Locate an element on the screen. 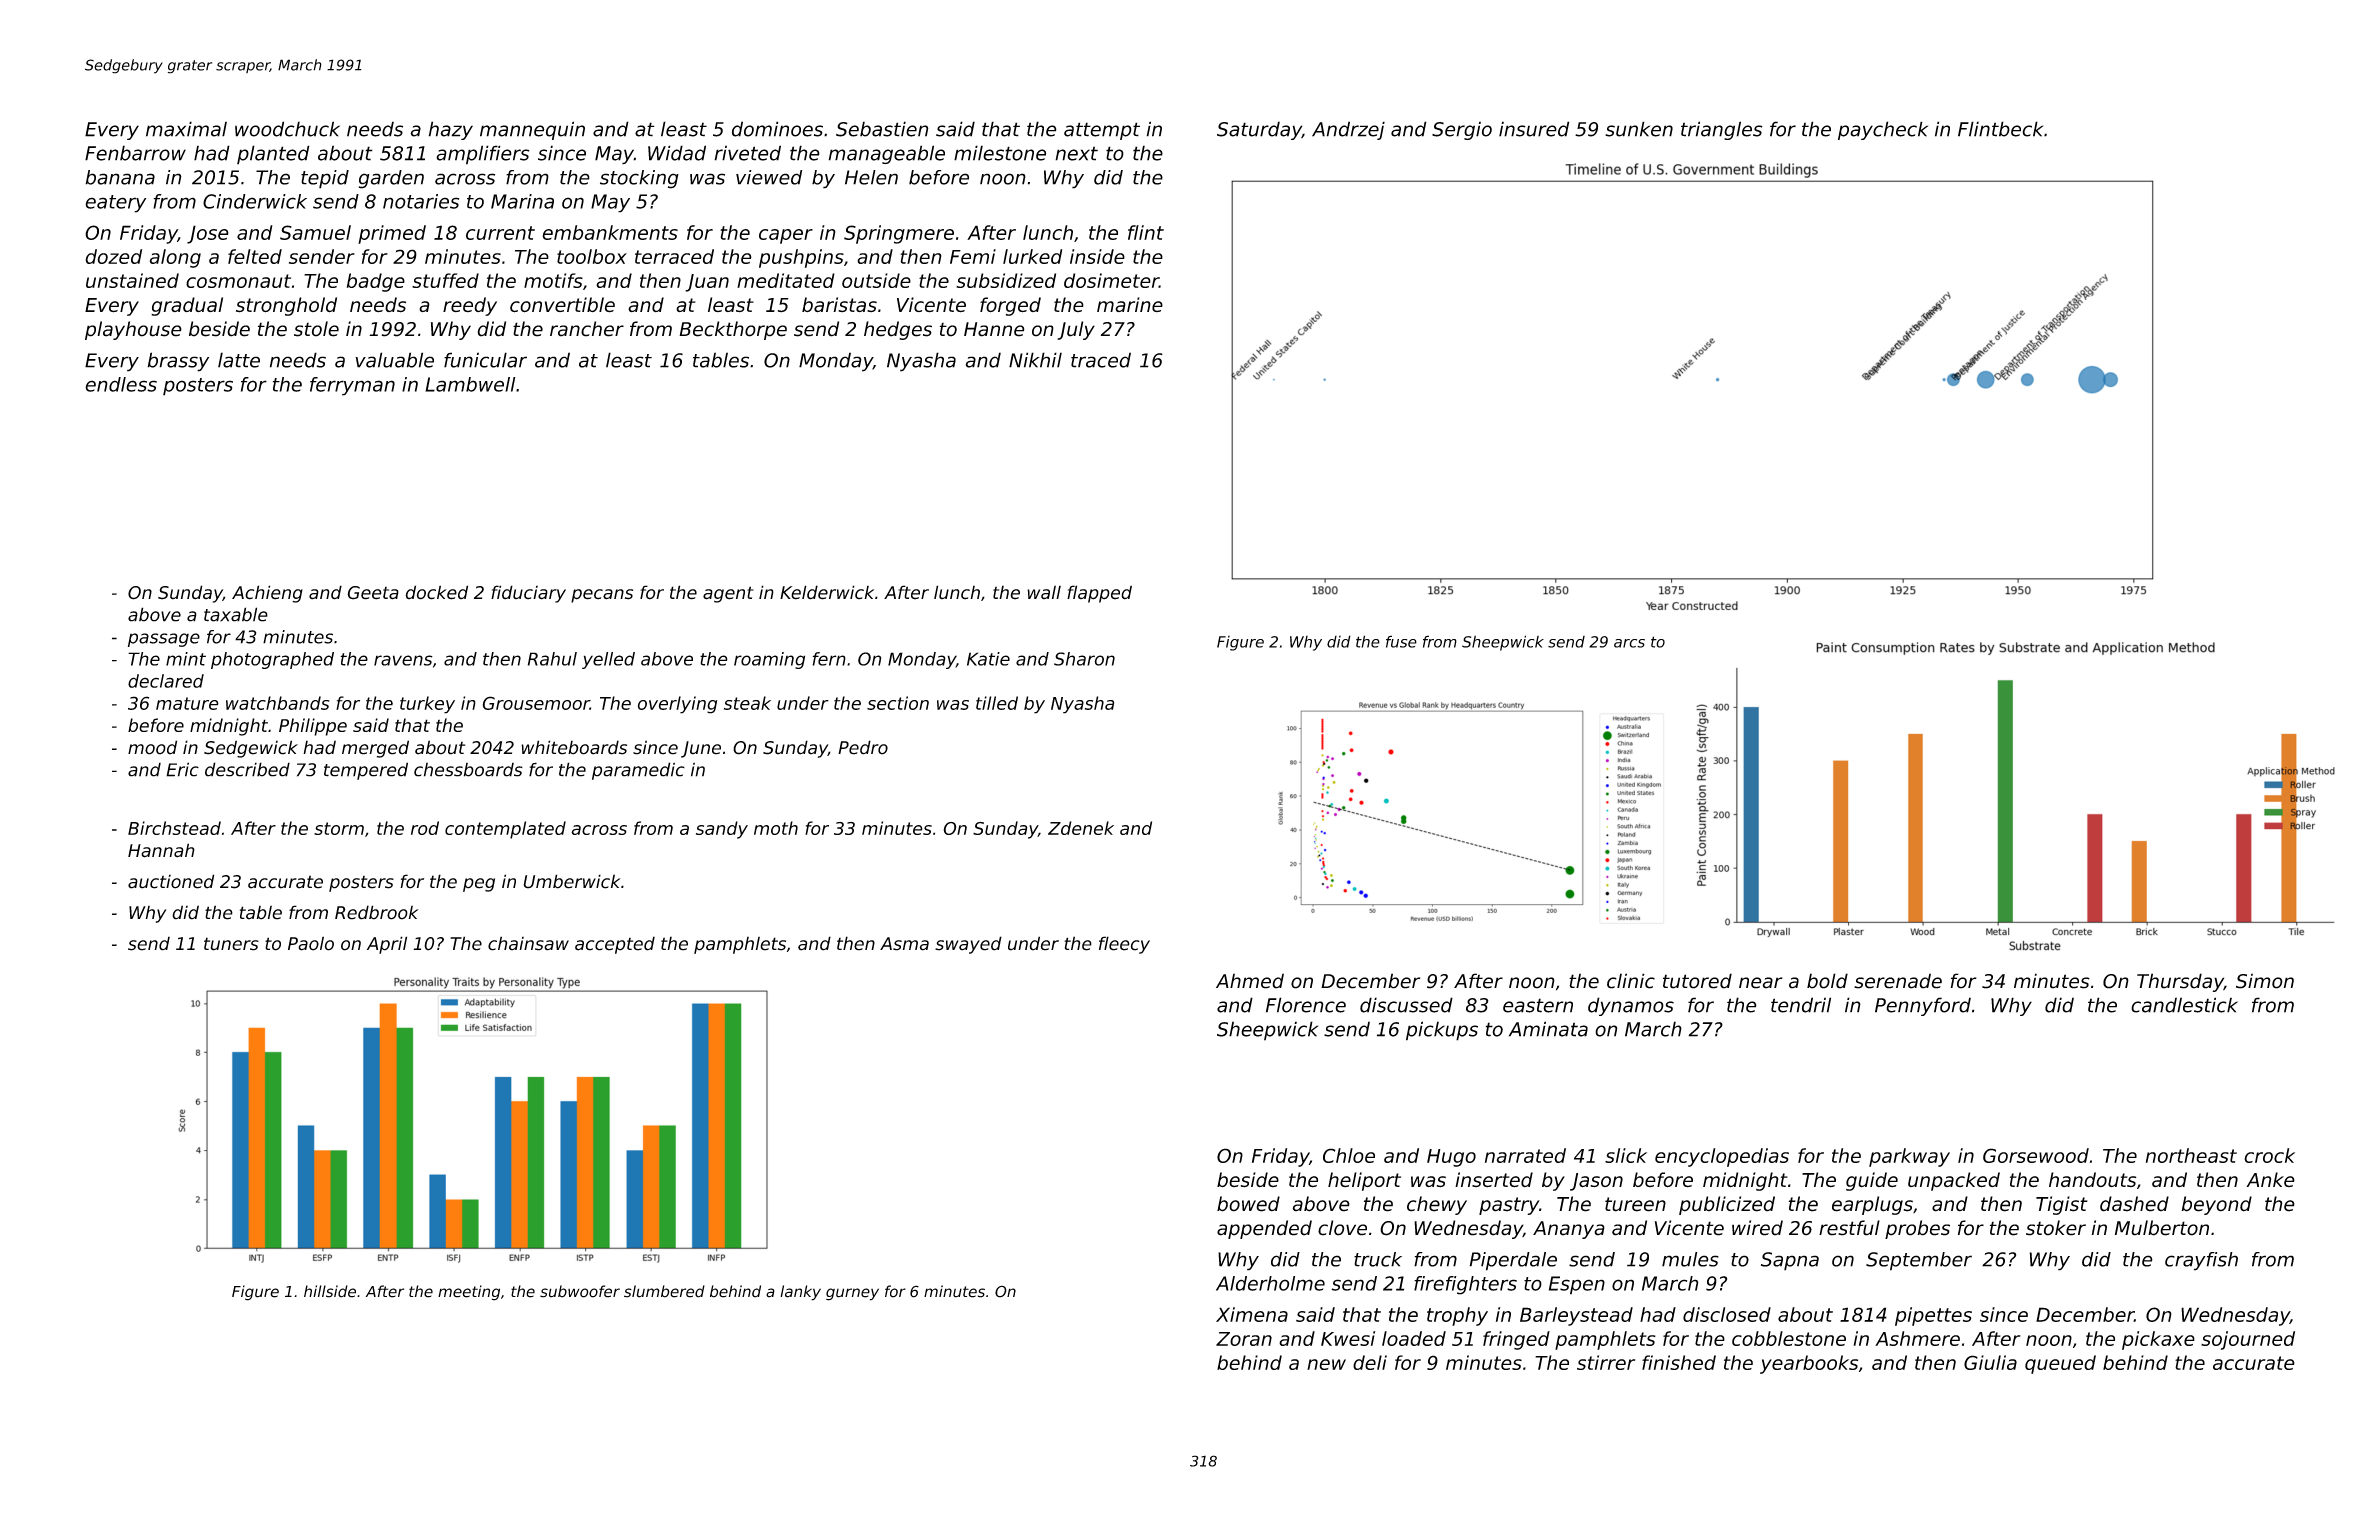 The height and width of the screenshot is (1540, 2380). accepted is located at coordinates (615, 945).
